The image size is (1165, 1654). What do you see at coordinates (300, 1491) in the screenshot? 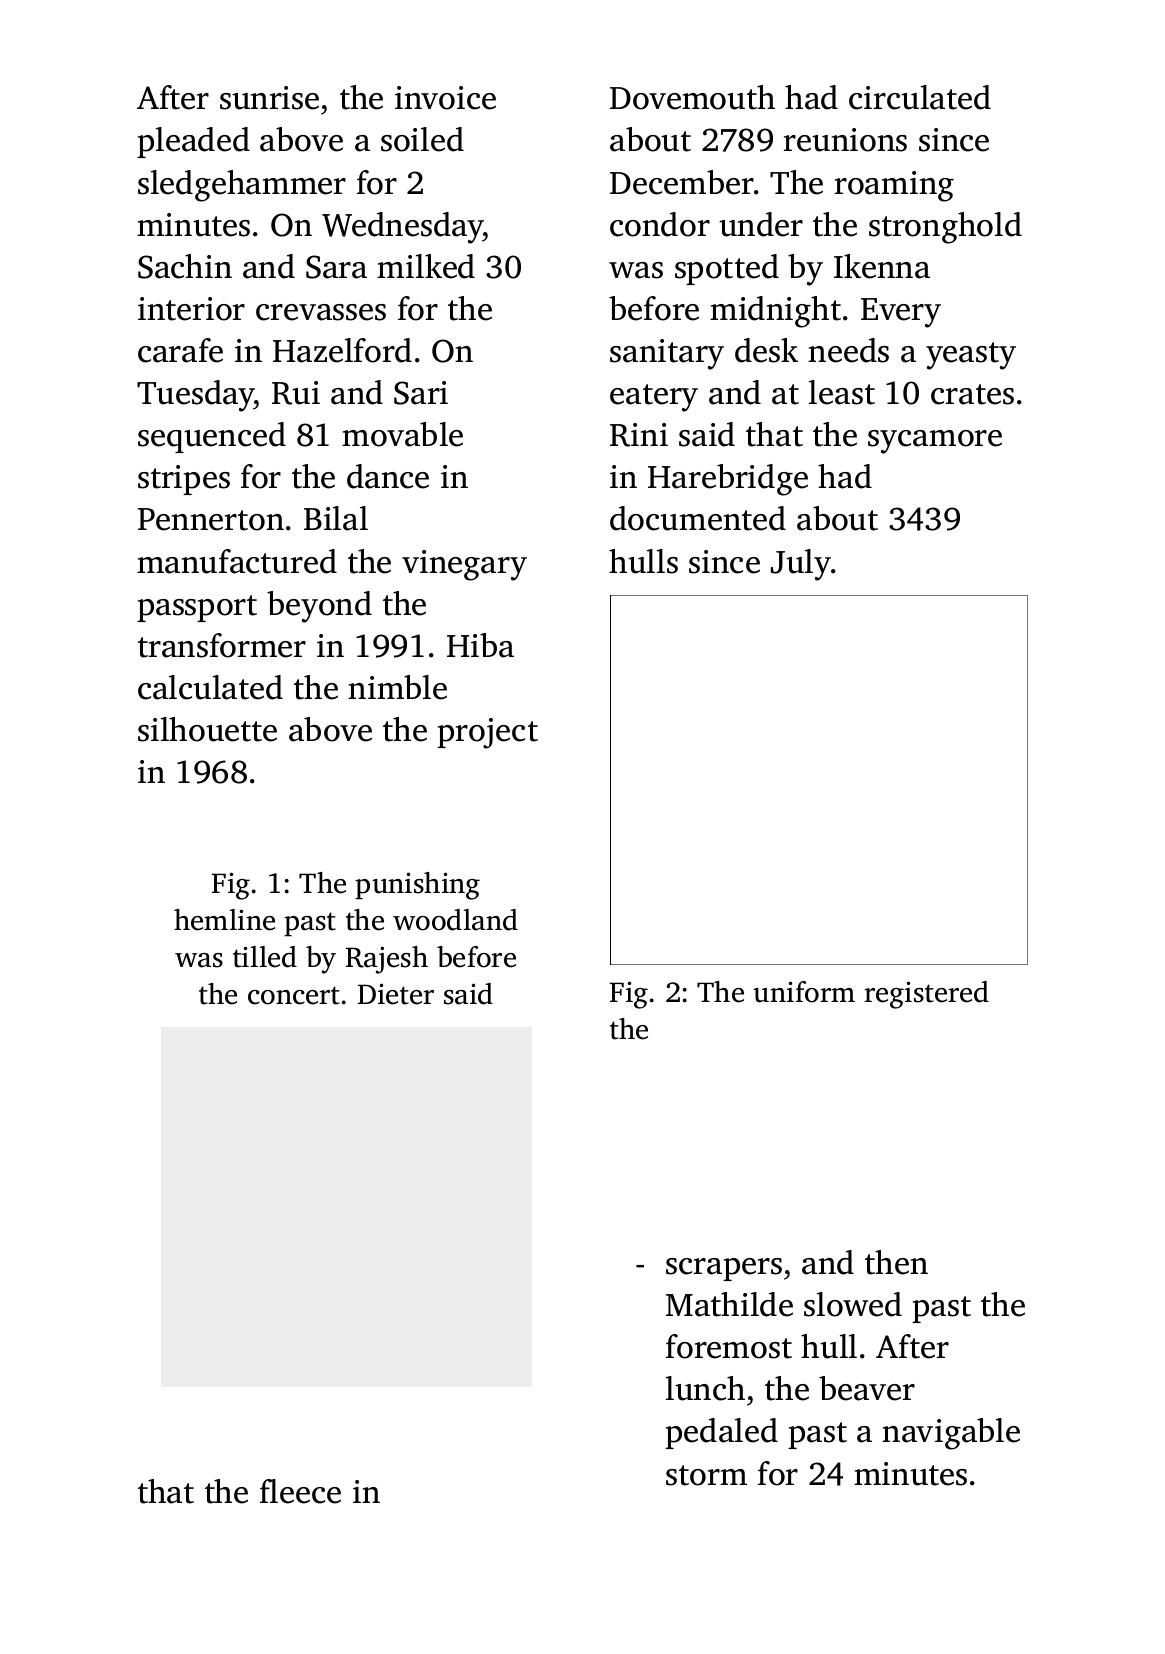
I see `fleece` at bounding box center [300, 1491].
